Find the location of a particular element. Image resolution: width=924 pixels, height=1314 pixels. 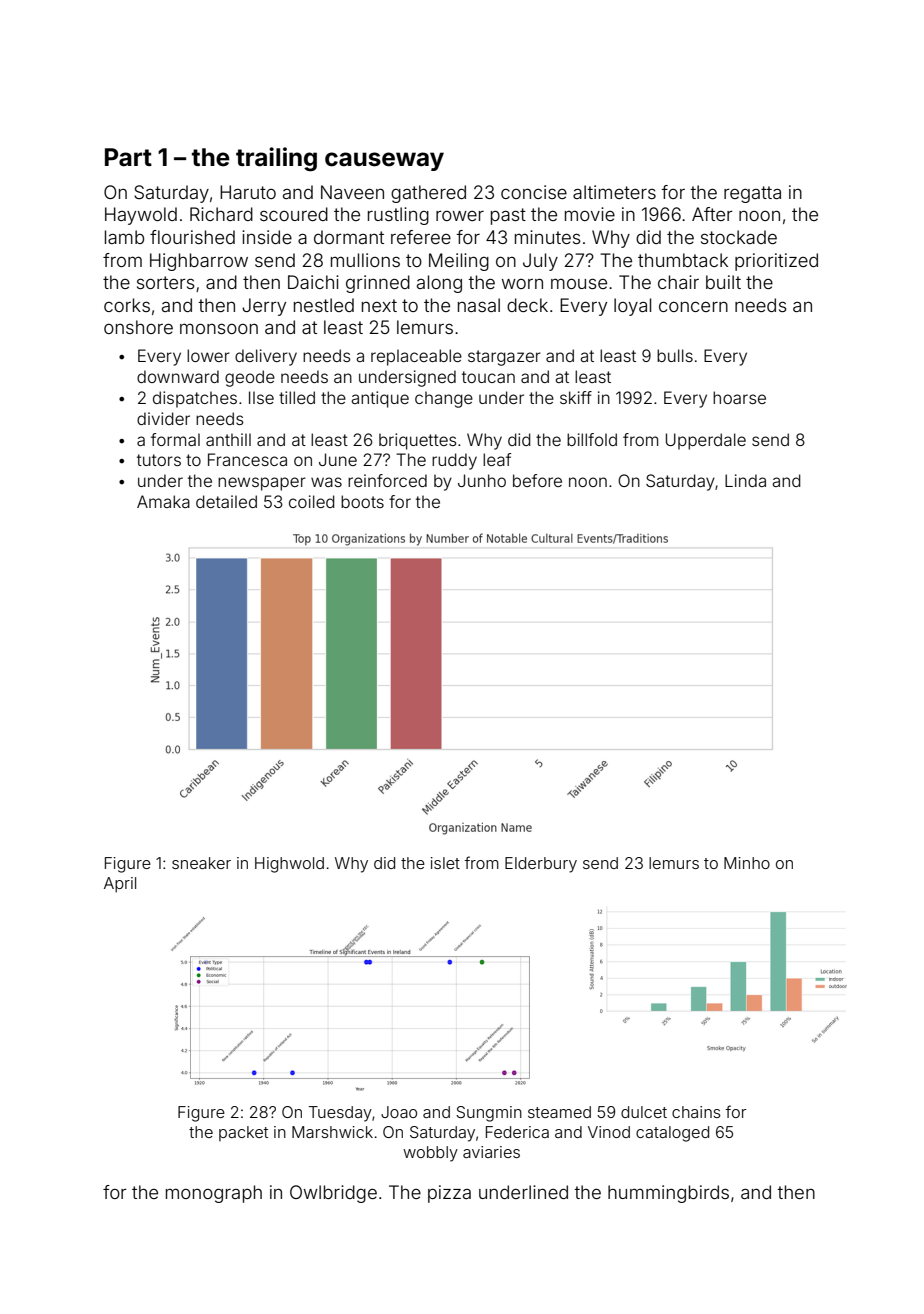

pizza is located at coordinates (449, 1194).
